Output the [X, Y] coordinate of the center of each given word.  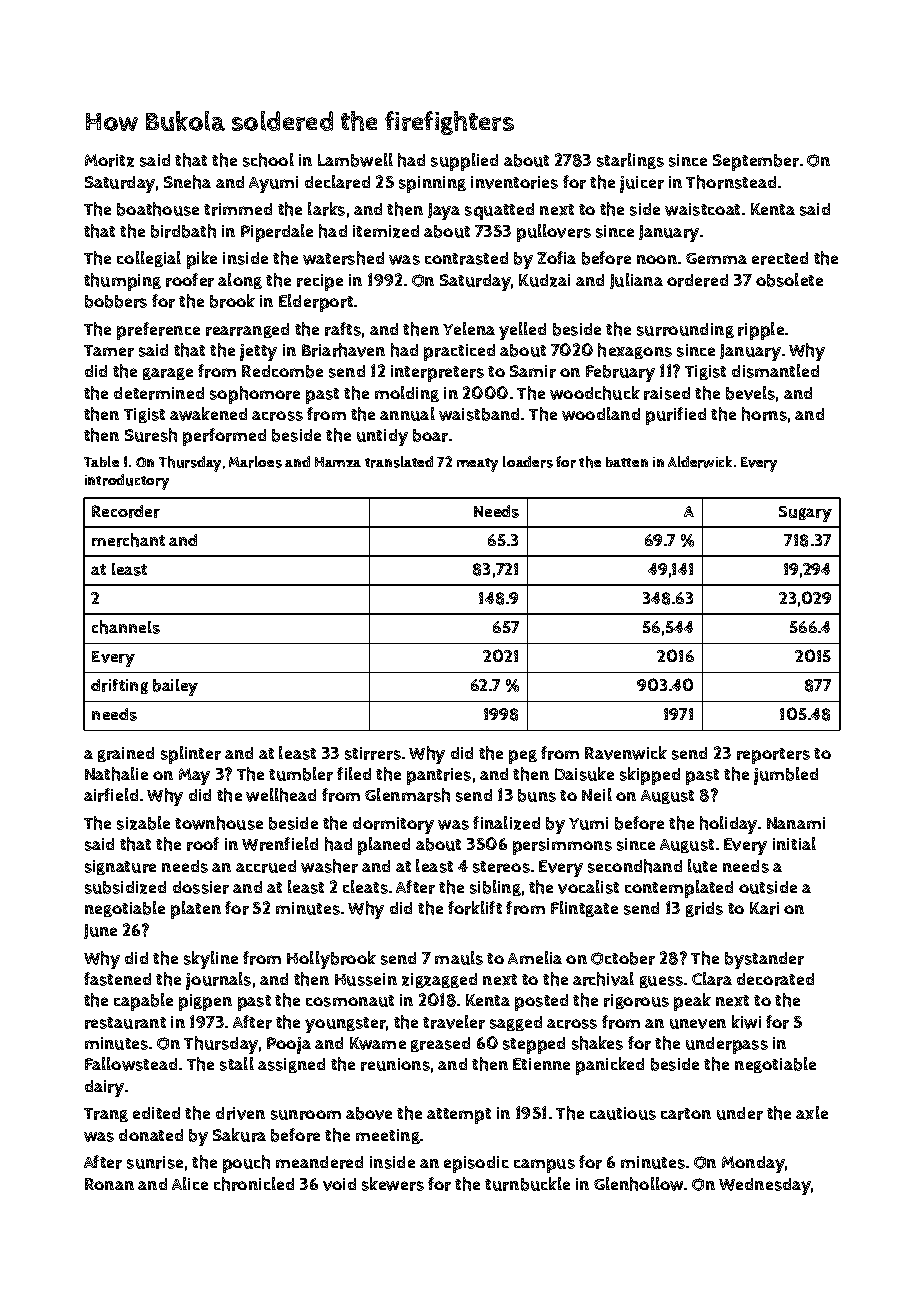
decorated [775, 979]
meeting [388, 1136]
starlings [630, 161]
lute [702, 866]
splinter [191, 755]
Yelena [469, 328]
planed [384, 846]
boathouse [158, 209]
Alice [190, 1183]
